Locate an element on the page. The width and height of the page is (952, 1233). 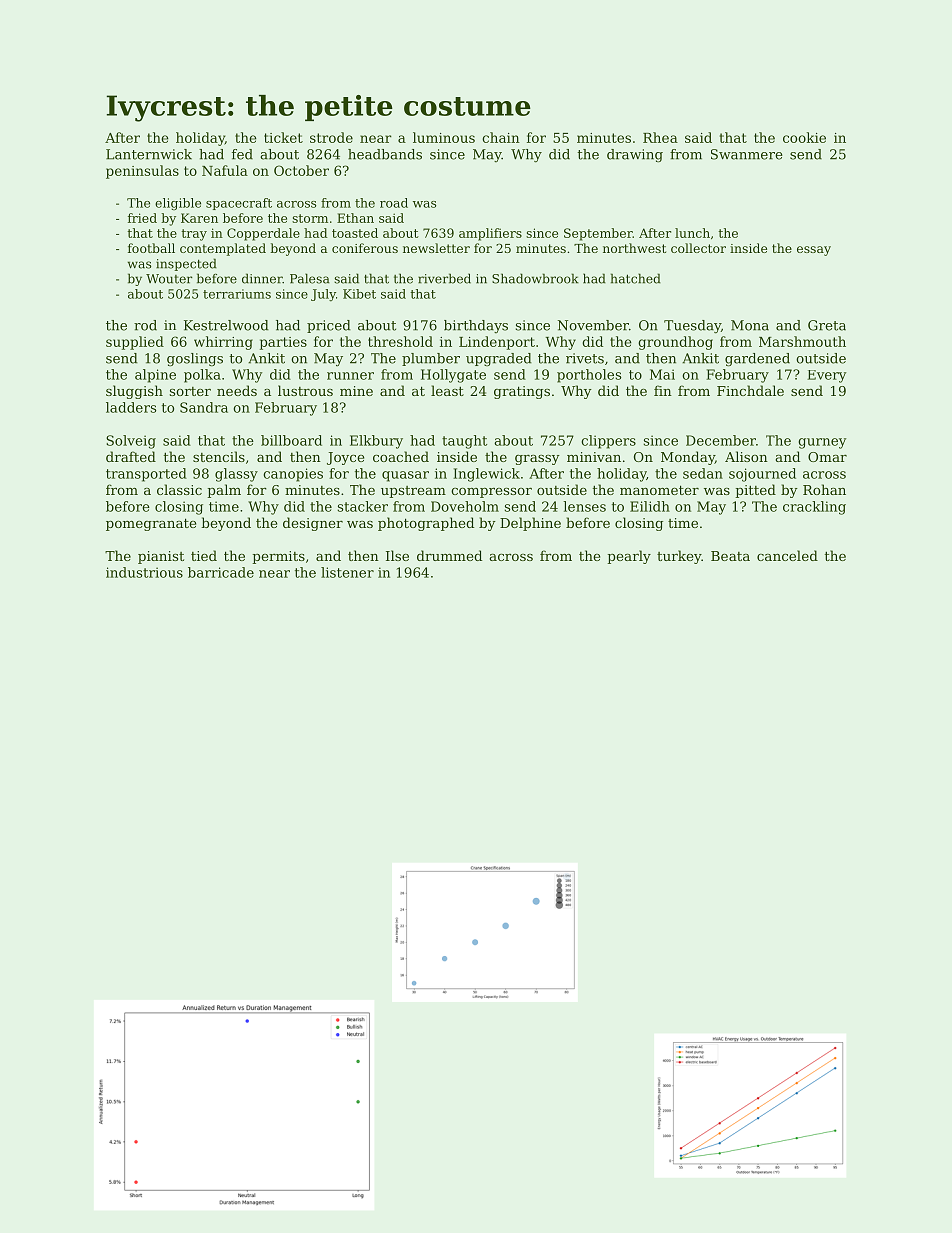
eligible is located at coordinates (178, 204).
